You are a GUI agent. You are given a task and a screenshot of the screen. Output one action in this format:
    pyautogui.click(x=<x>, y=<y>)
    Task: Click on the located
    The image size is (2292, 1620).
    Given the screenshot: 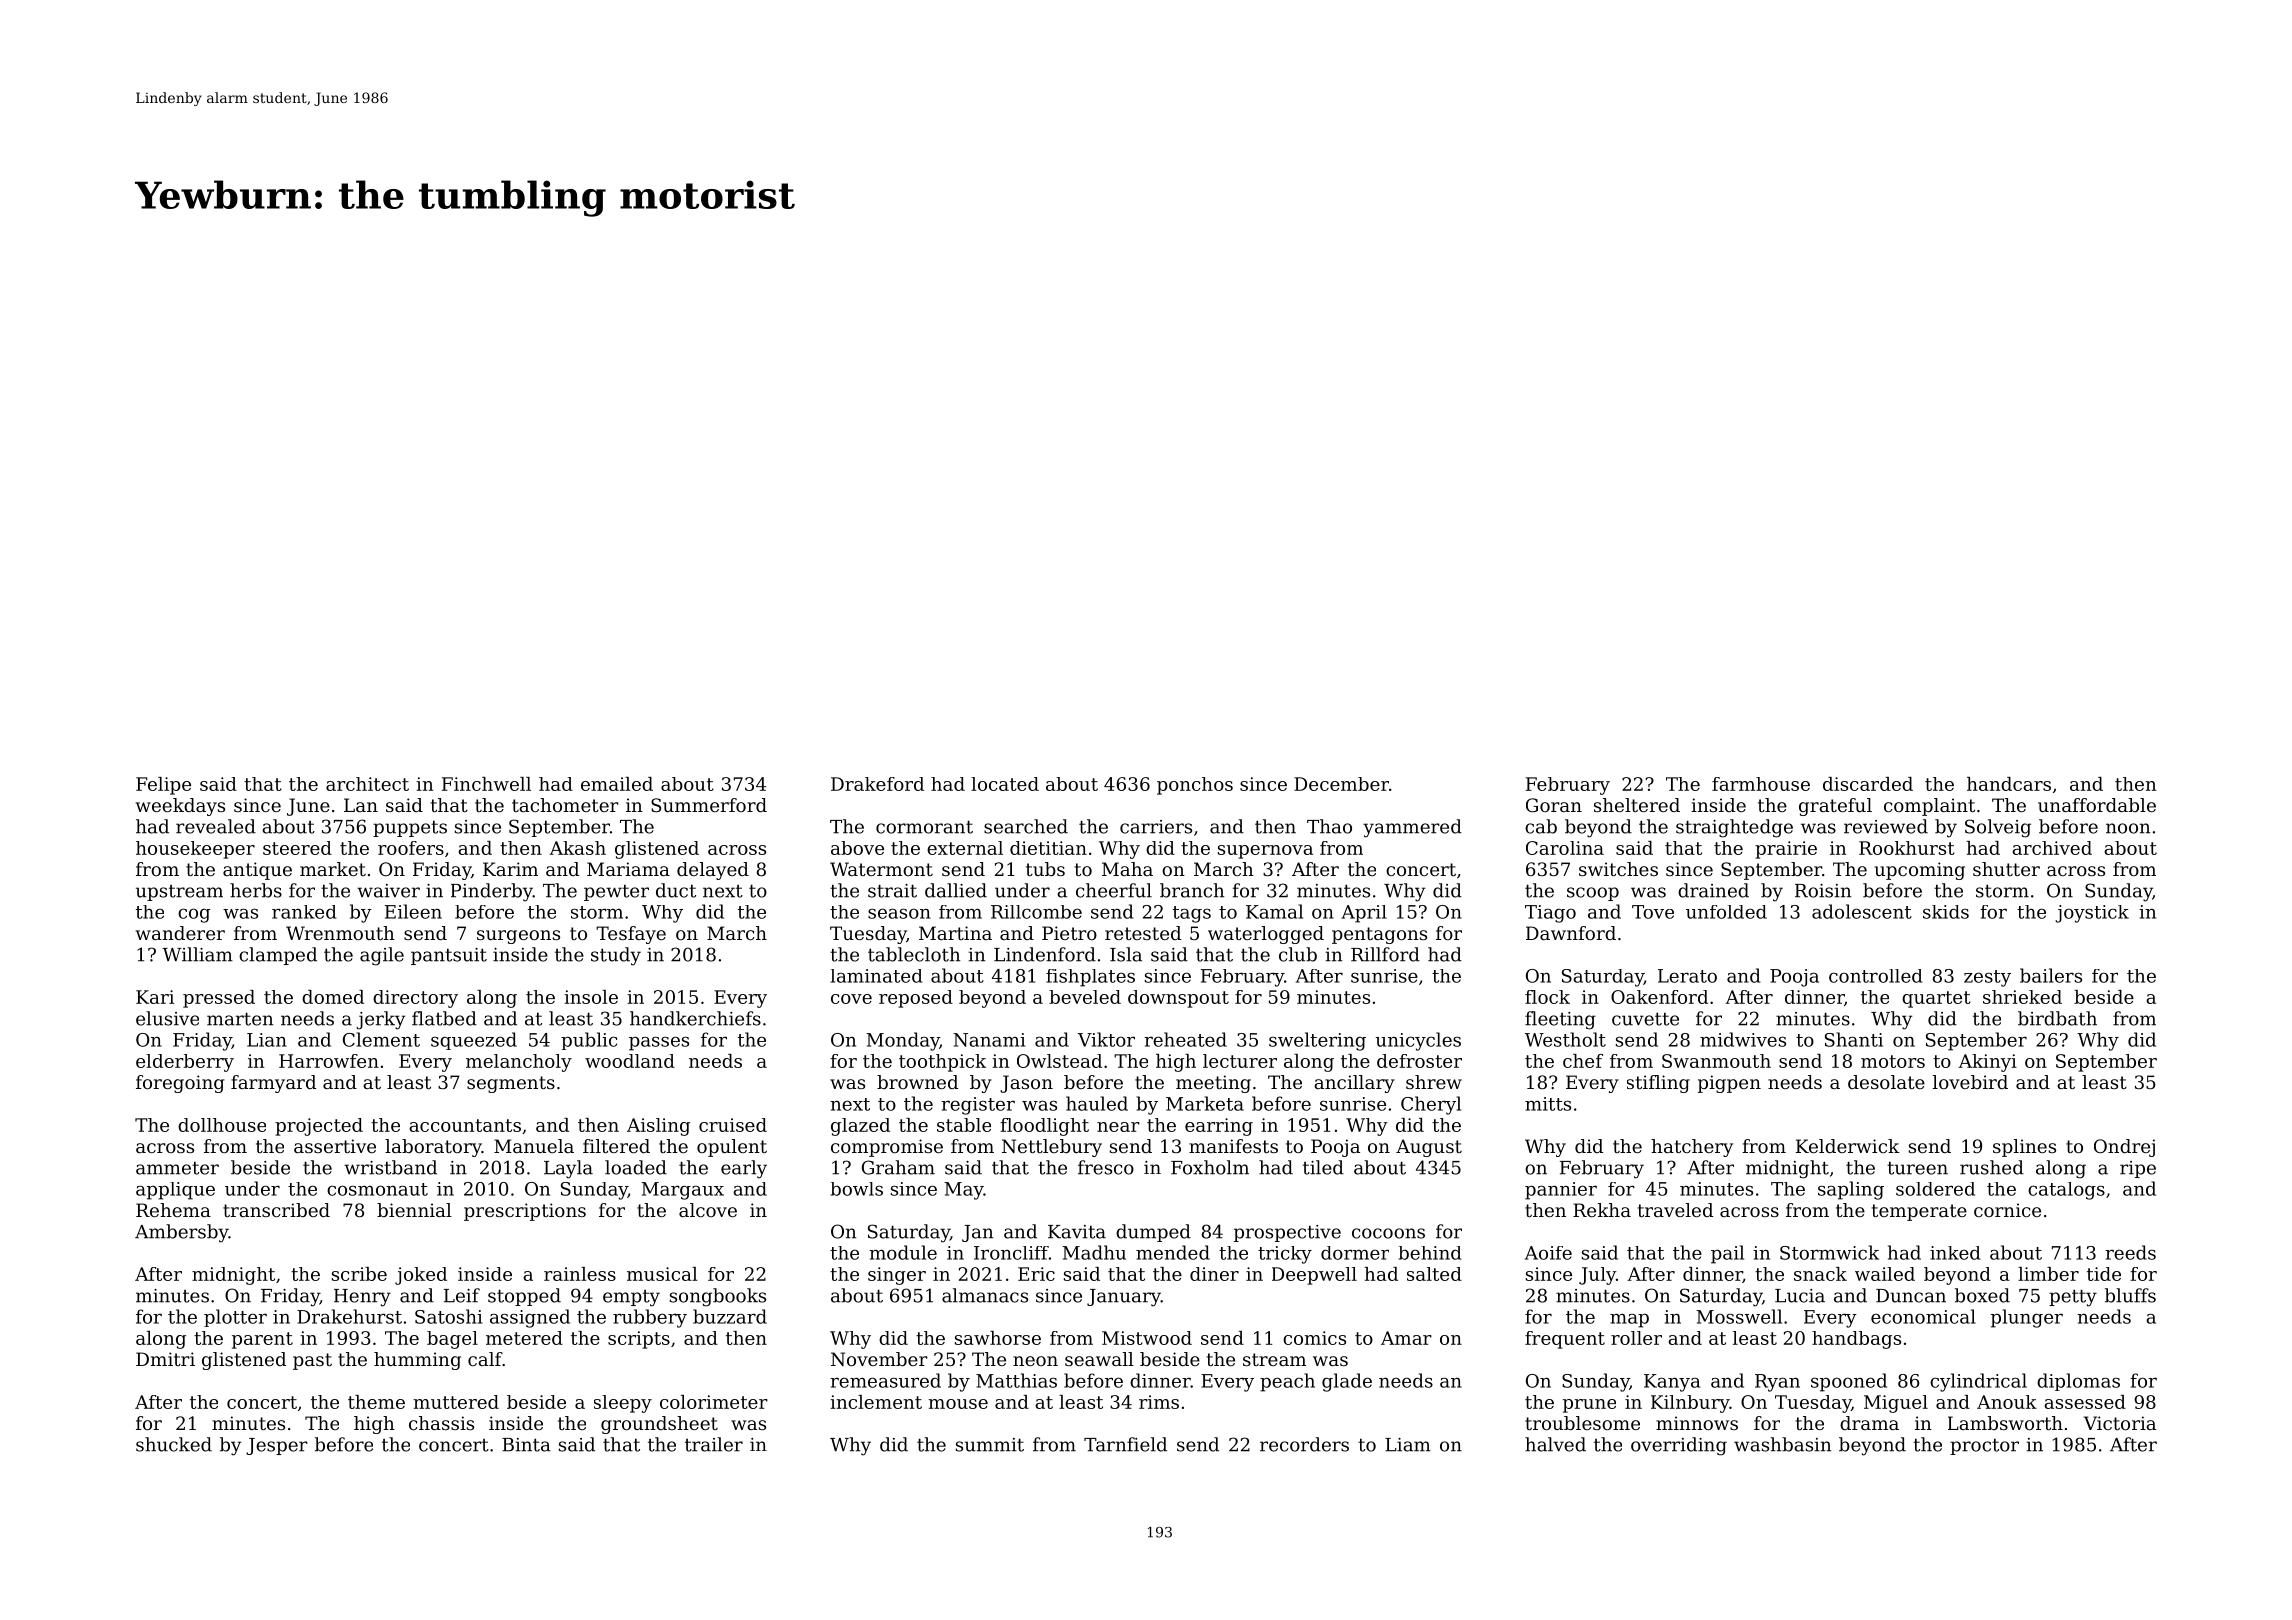 What is the action you would take?
    pyautogui.click(x=1005, y=784)
